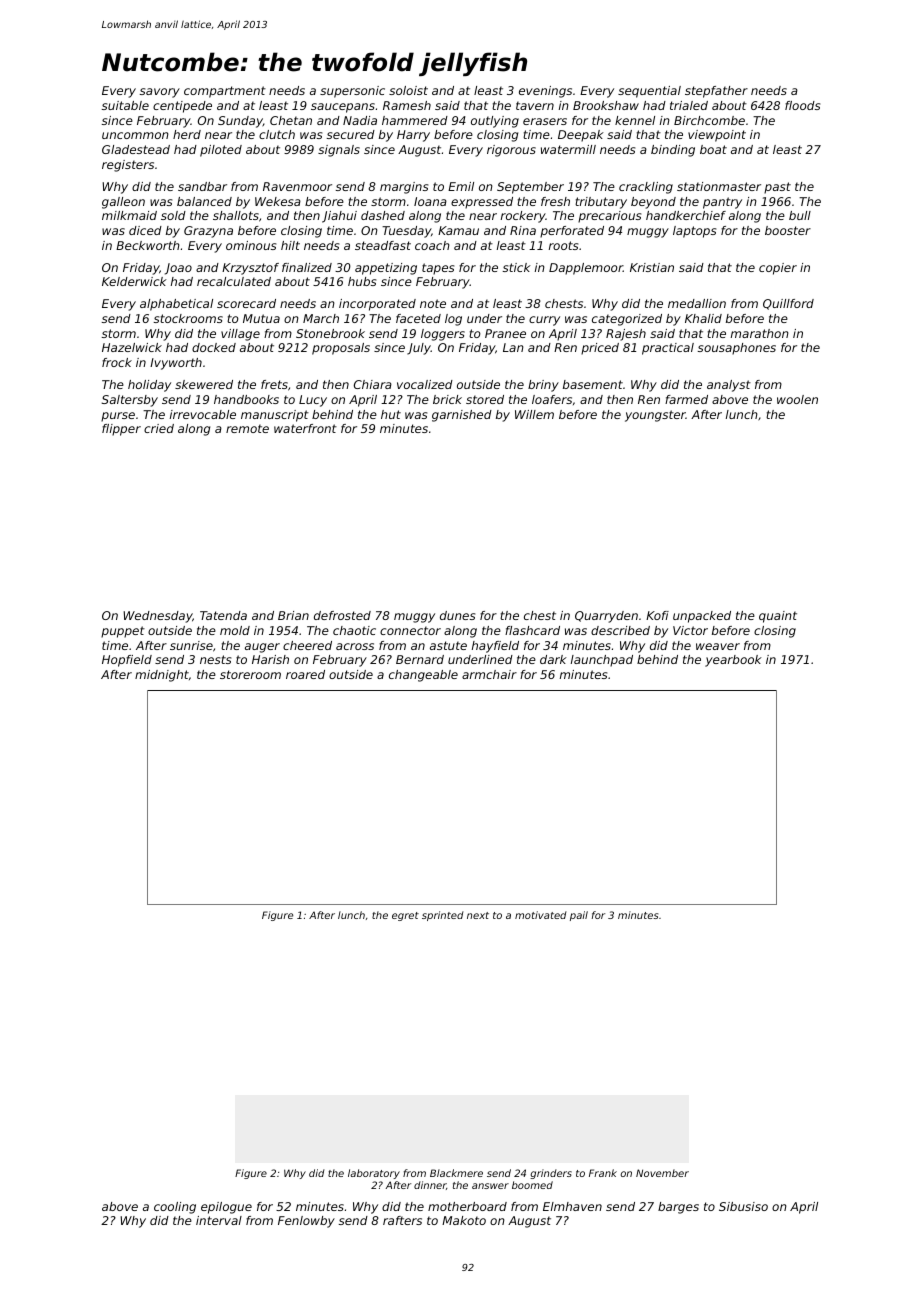 Image resolution: width=924 pixels, height=1308 pixels. Describe the element at coordinates (226, 1208) in the image. I see `epilogue` at that location.
